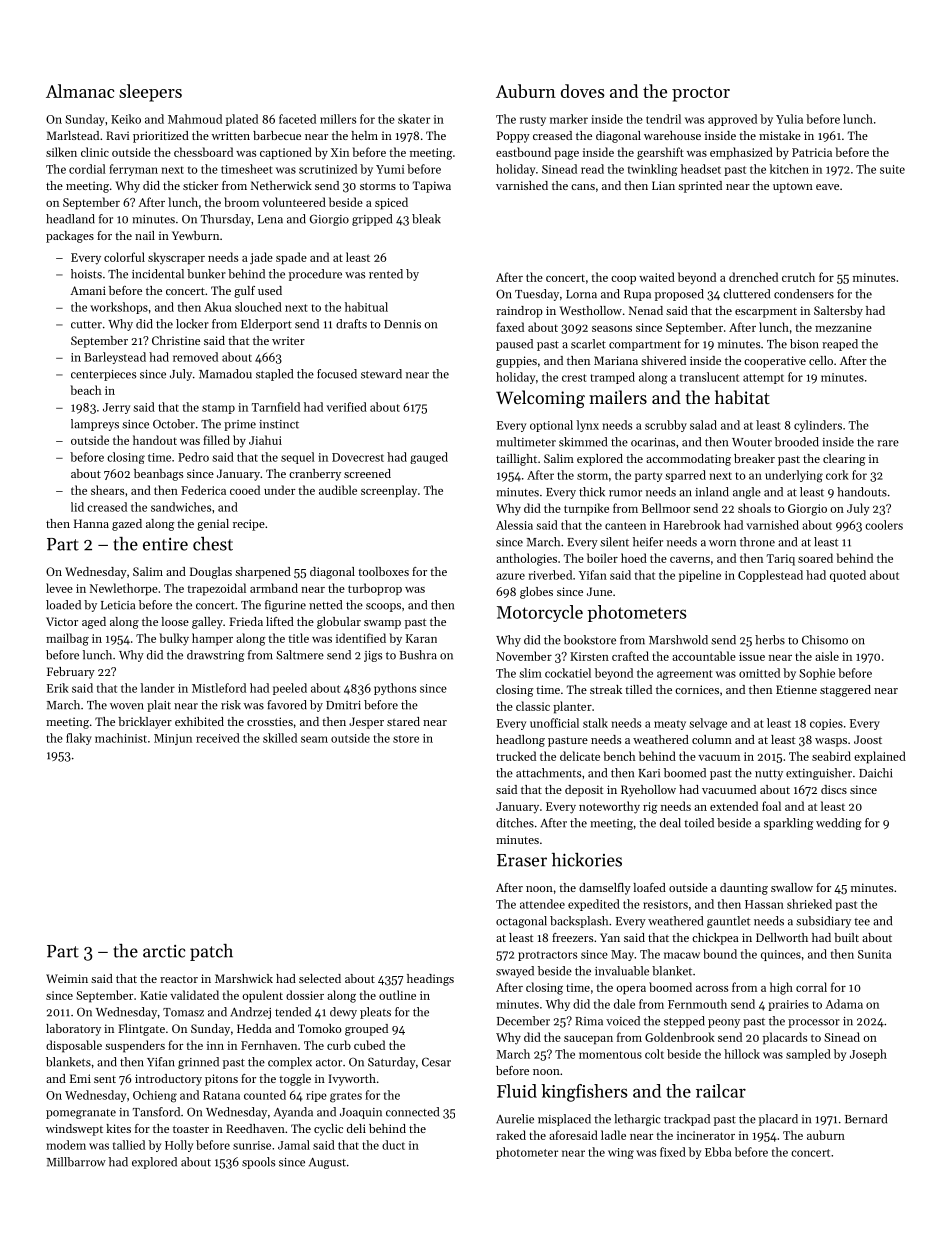  What do you see at coordinates (884, 525) in the screenshot?
I see `coolers` at bounding box center [884, 525].
